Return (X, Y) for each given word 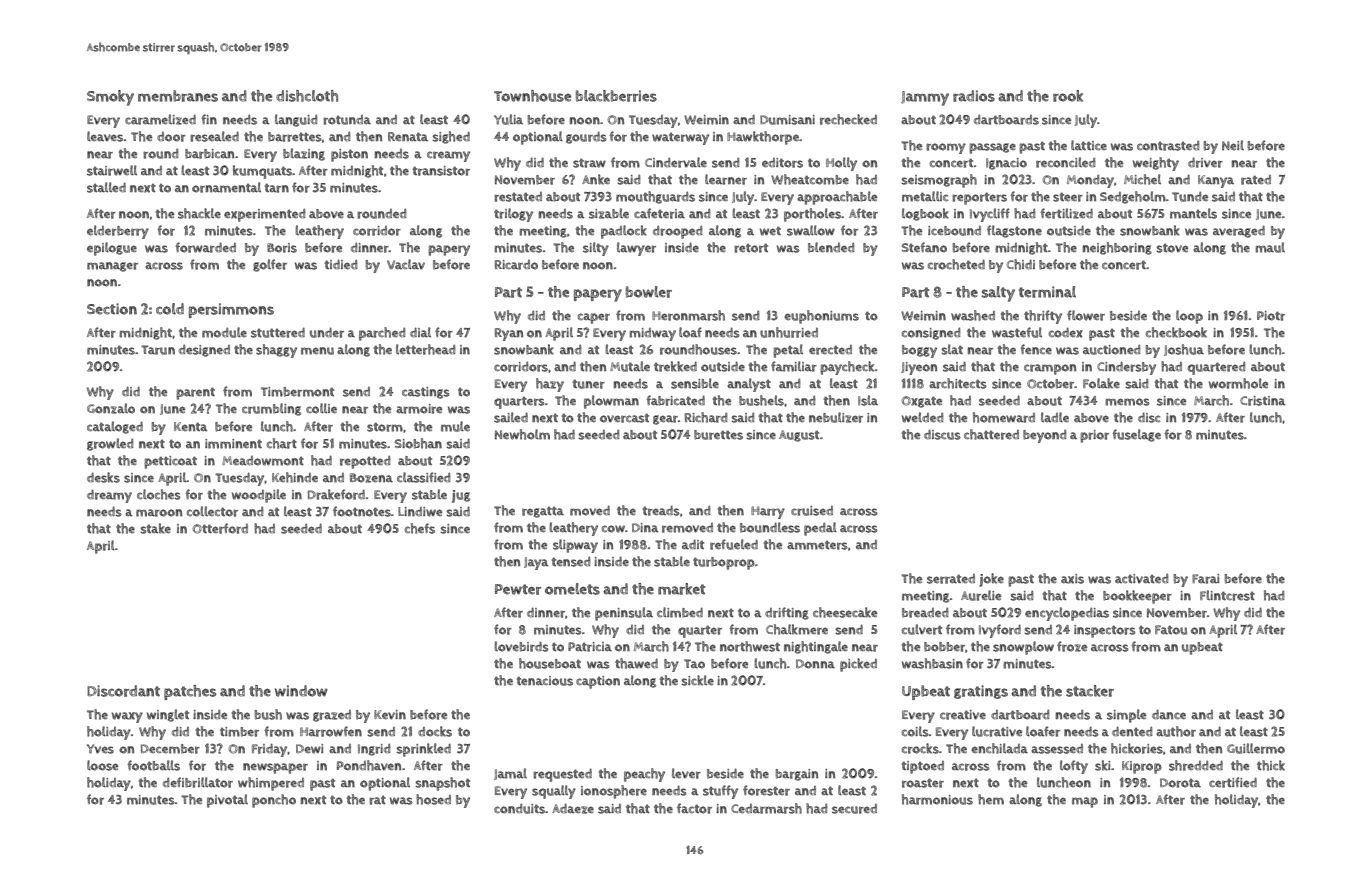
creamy (448, 156)
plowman (611, 402)
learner (726, 179)
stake (155, 528)
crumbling (271, 409)
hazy (550, 385)
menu (317, 351)
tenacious (545, 681)
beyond (1045, 436)
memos (1127, 402)
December (170, 749)
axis (1072, 579)
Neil (1233, 145)
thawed (636, 663)
